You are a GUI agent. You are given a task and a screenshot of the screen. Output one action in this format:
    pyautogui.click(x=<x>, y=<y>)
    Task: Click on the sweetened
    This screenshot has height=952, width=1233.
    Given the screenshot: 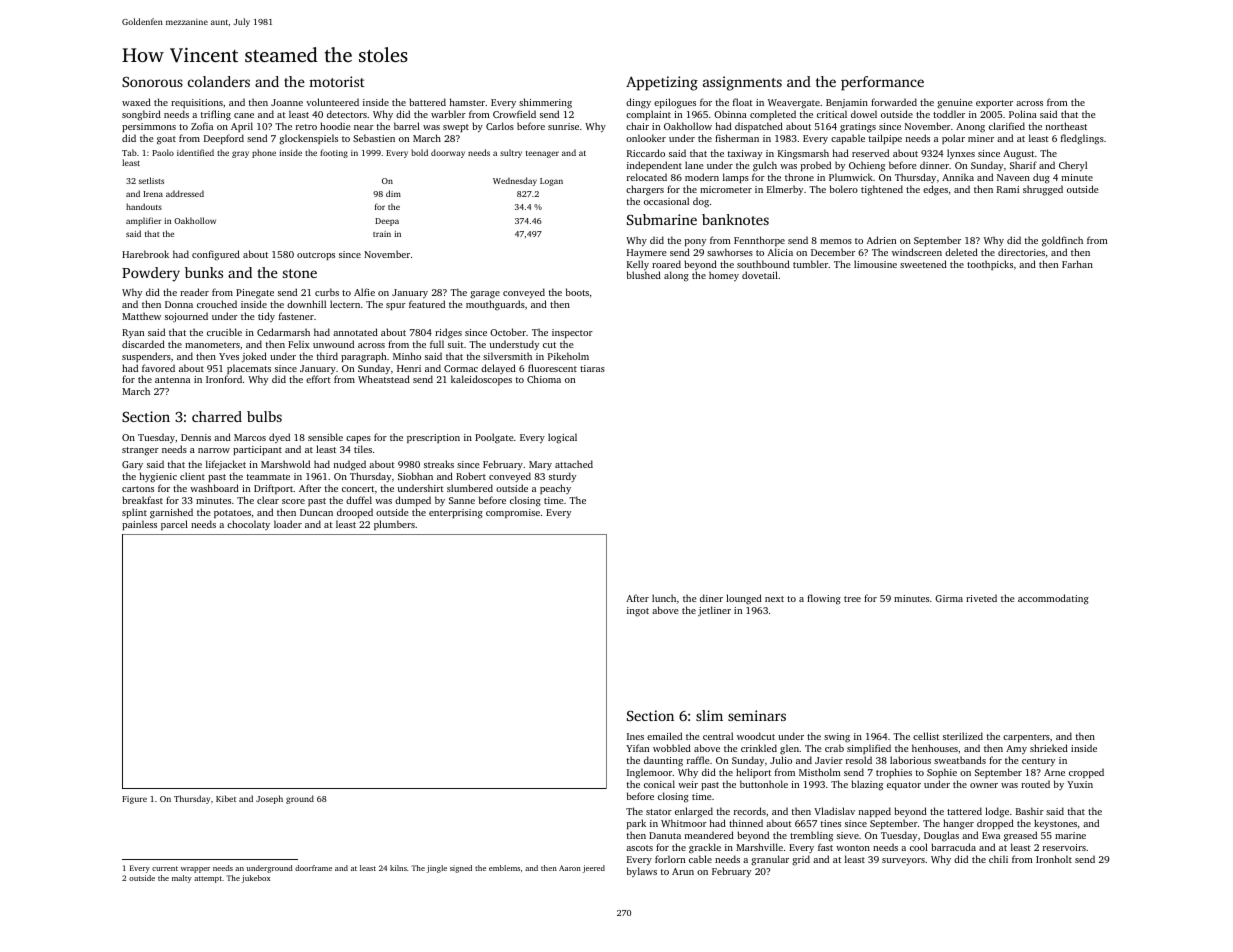 What is the action you would take?
    pyautogui.click(x=923, y=264)
